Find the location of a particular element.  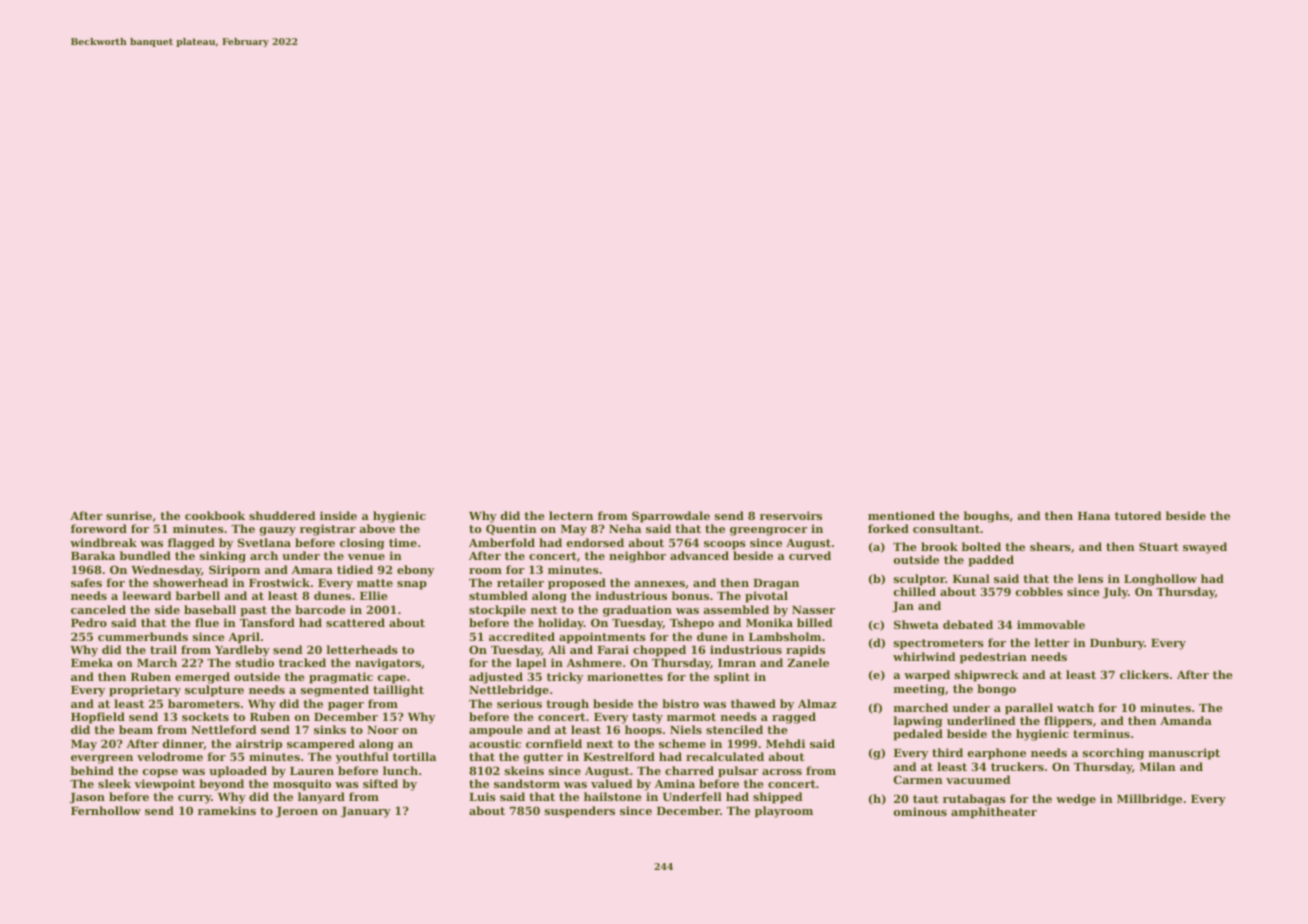

billed is located at coordinates (814, 622).
